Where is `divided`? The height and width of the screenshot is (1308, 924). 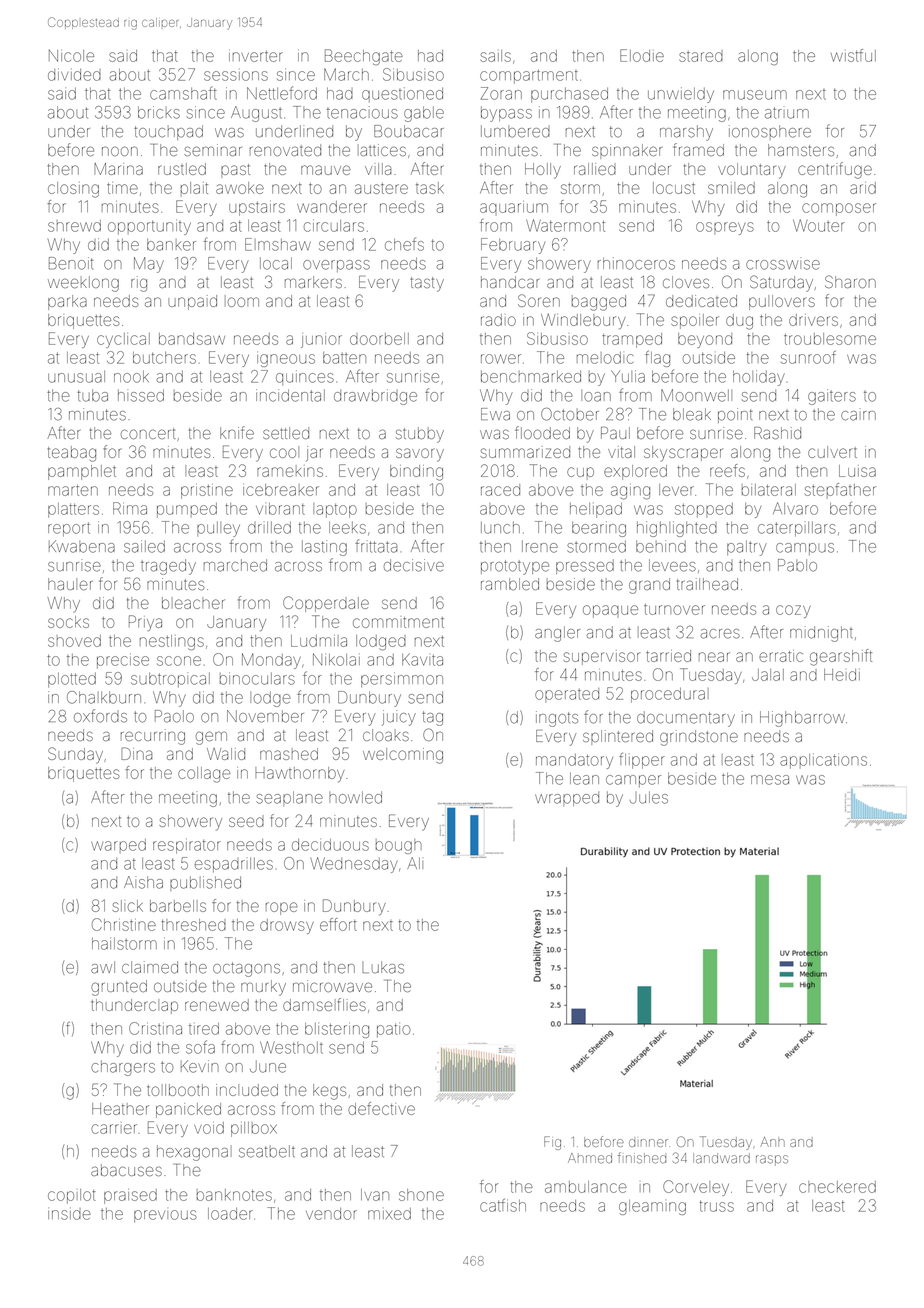
divided is located at coordinates (74, 74).
